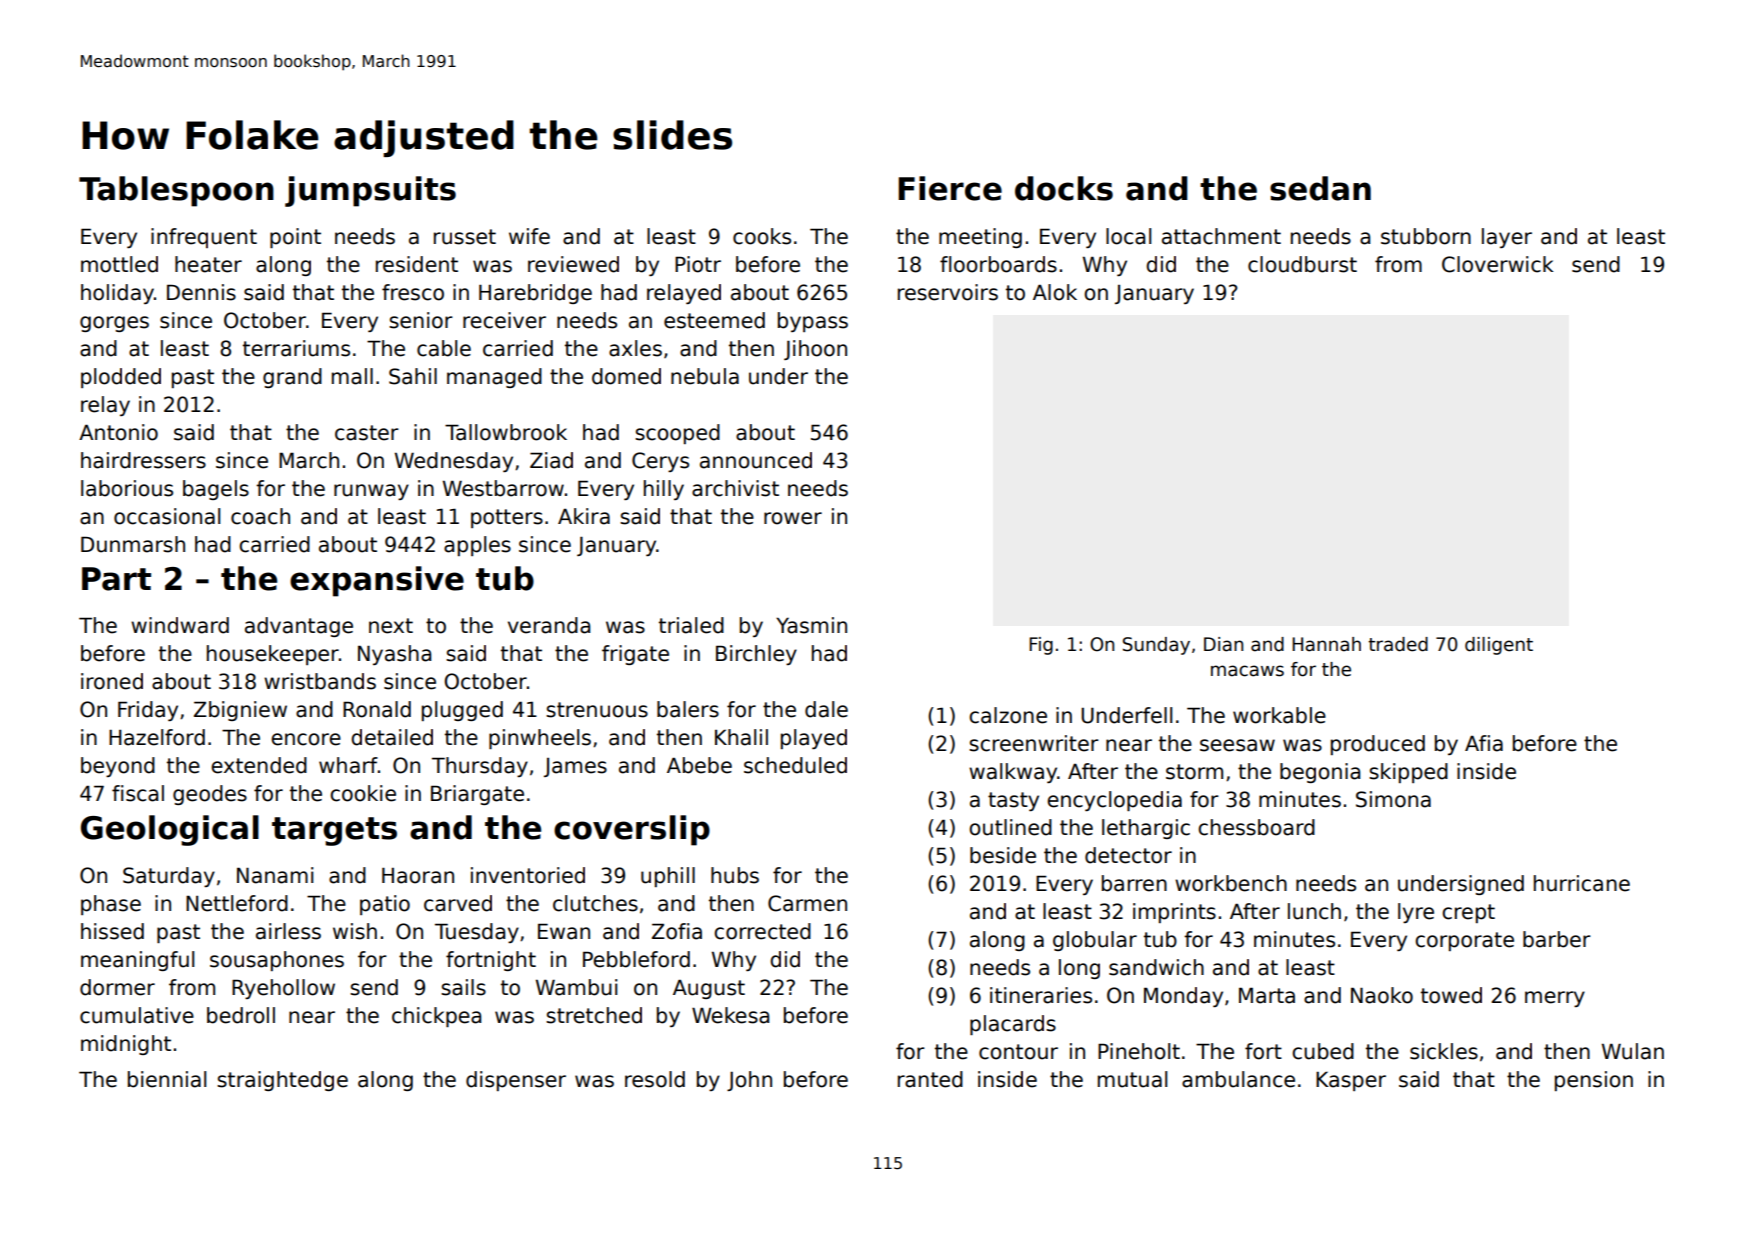 The width and height of the document is (1745, 1234). What do you see at coordinates (793, 518) in the document?
I see `rower` at bounding box center [793, 518].
